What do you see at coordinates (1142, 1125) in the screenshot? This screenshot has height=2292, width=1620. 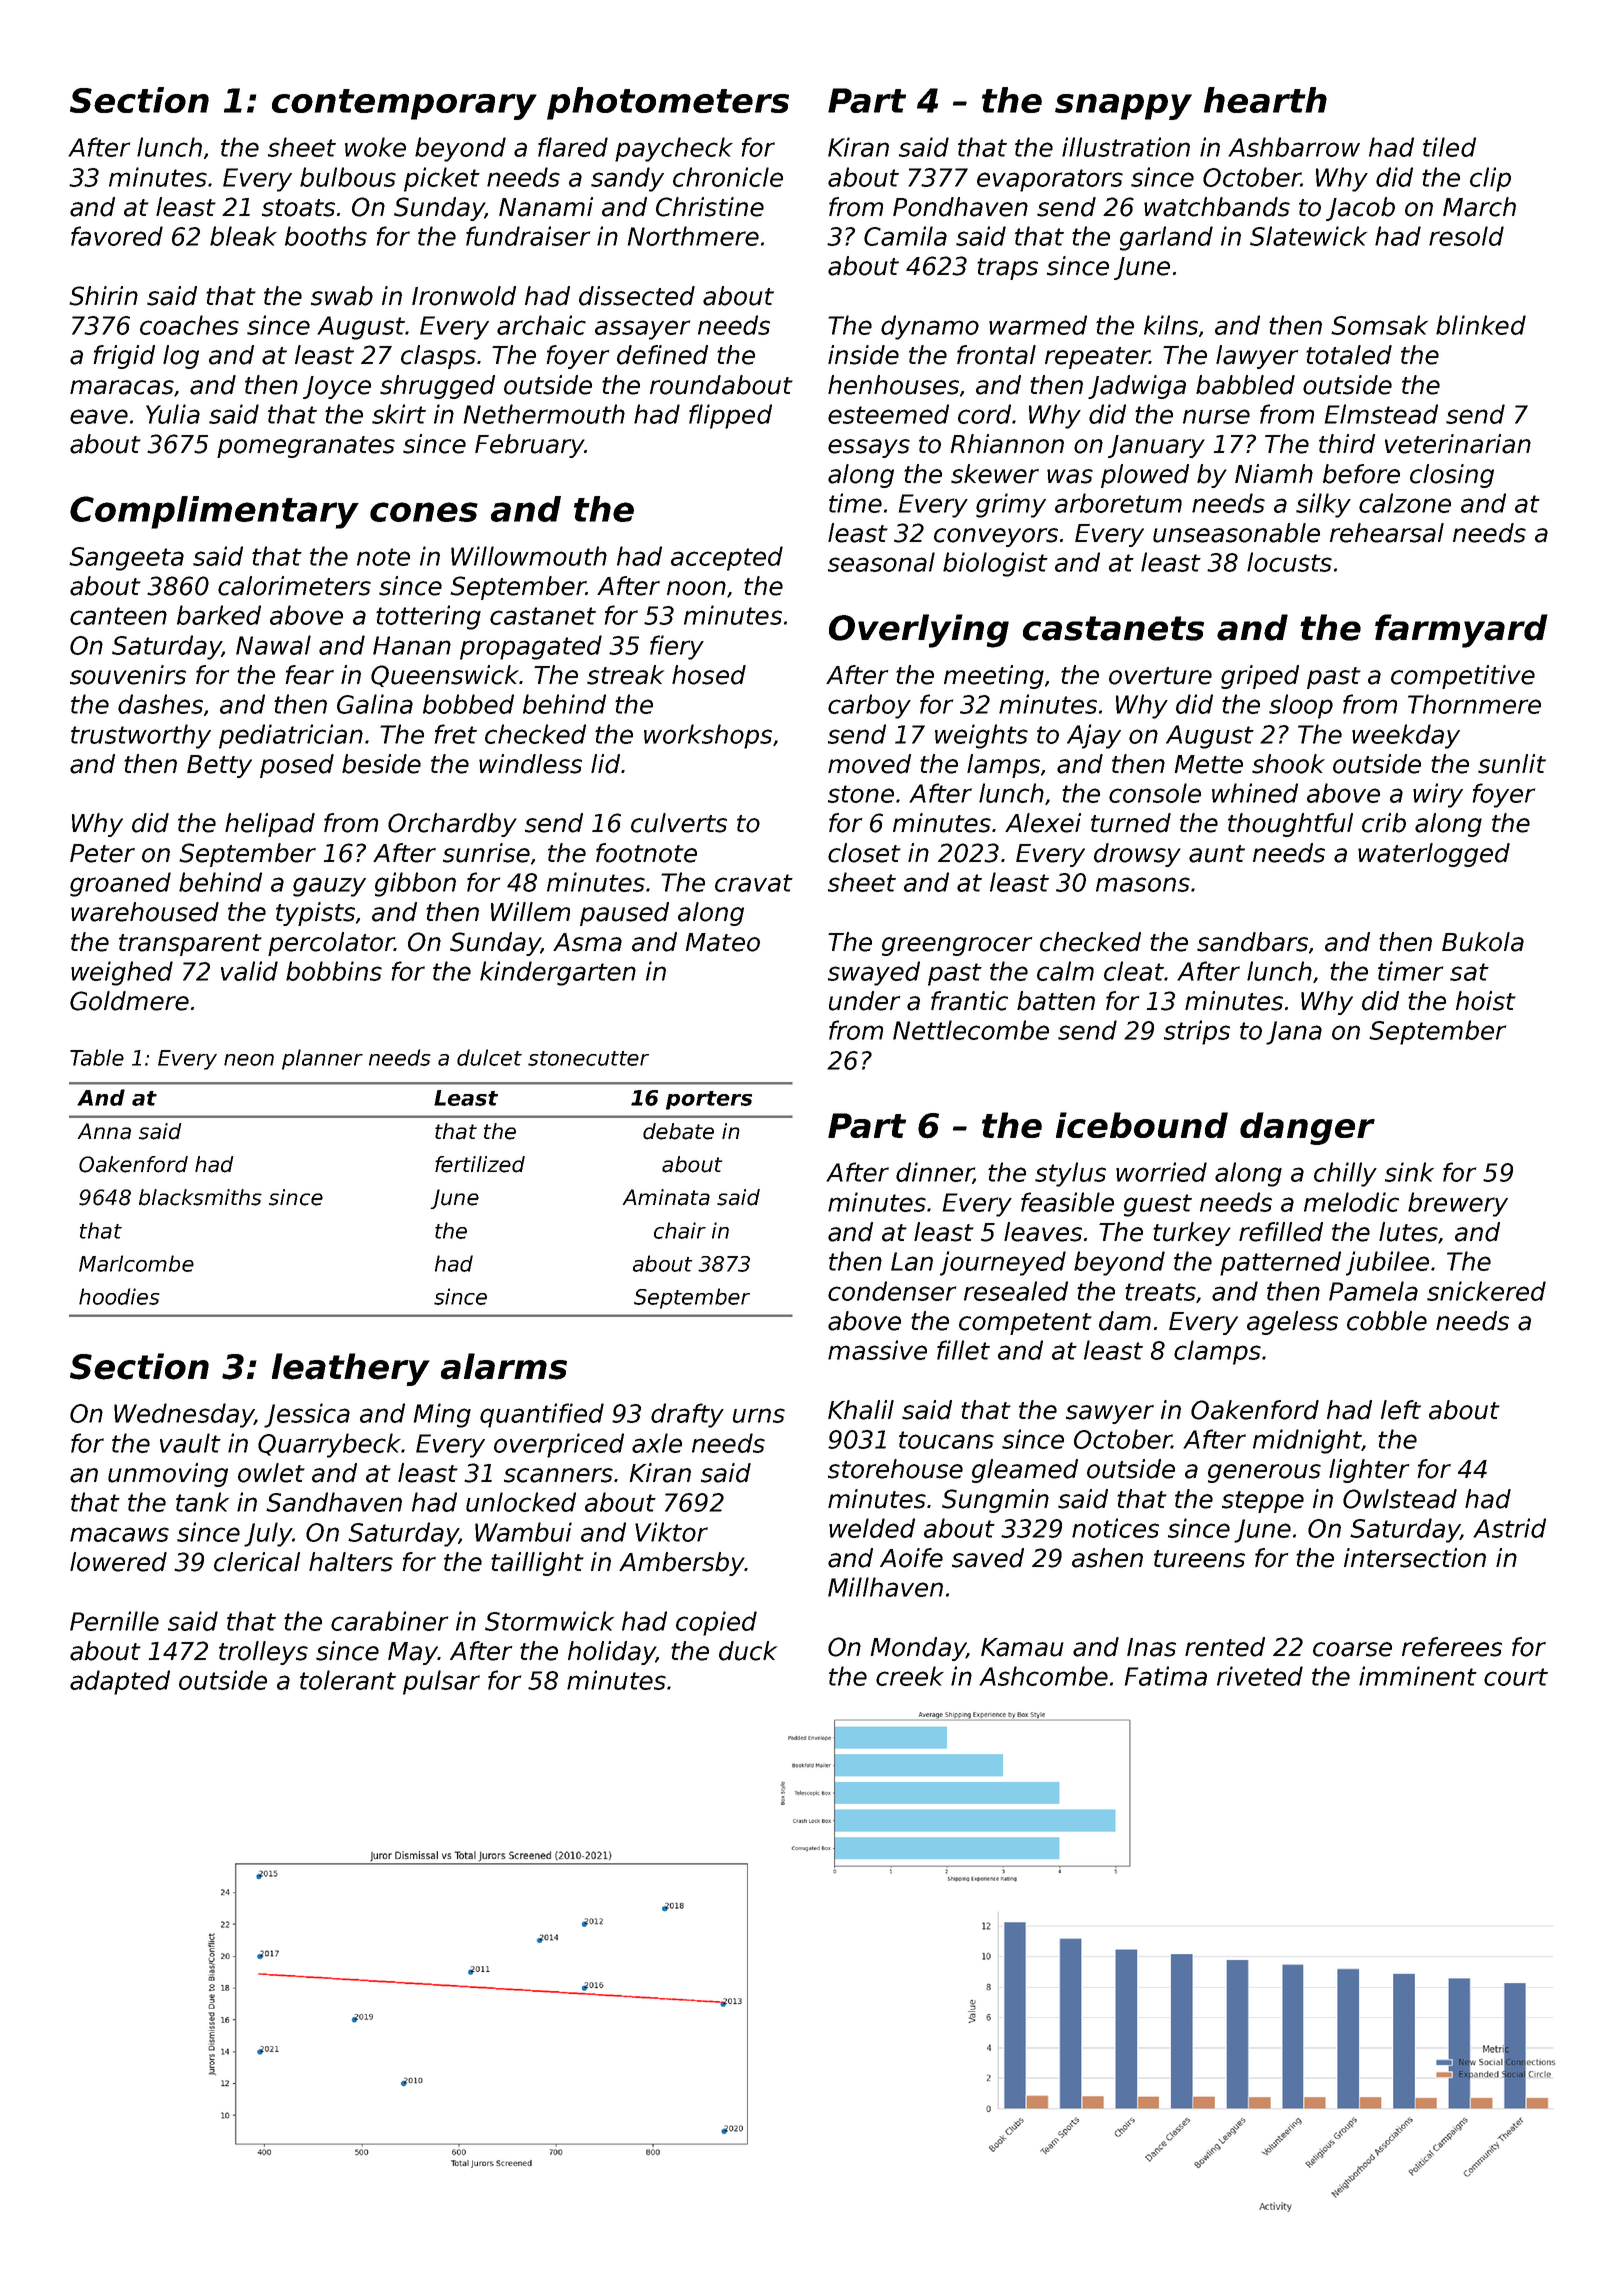 I see `icebound` at bounding box center [1142, 1125].
